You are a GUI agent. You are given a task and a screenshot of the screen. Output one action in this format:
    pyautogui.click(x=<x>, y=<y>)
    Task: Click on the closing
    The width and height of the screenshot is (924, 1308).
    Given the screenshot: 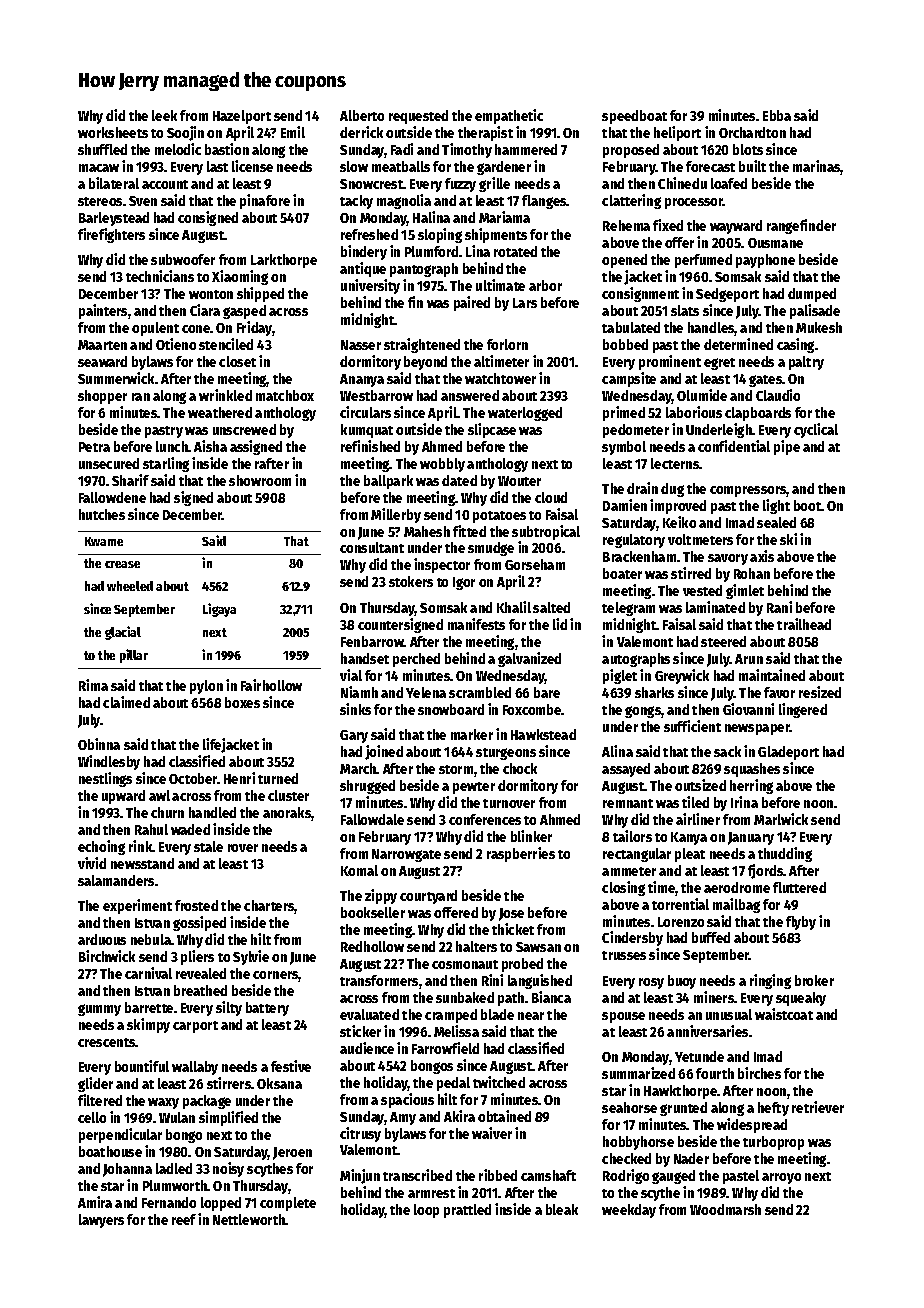 What is the action you would take?
    pyautogui.click(x=623, y=888)
